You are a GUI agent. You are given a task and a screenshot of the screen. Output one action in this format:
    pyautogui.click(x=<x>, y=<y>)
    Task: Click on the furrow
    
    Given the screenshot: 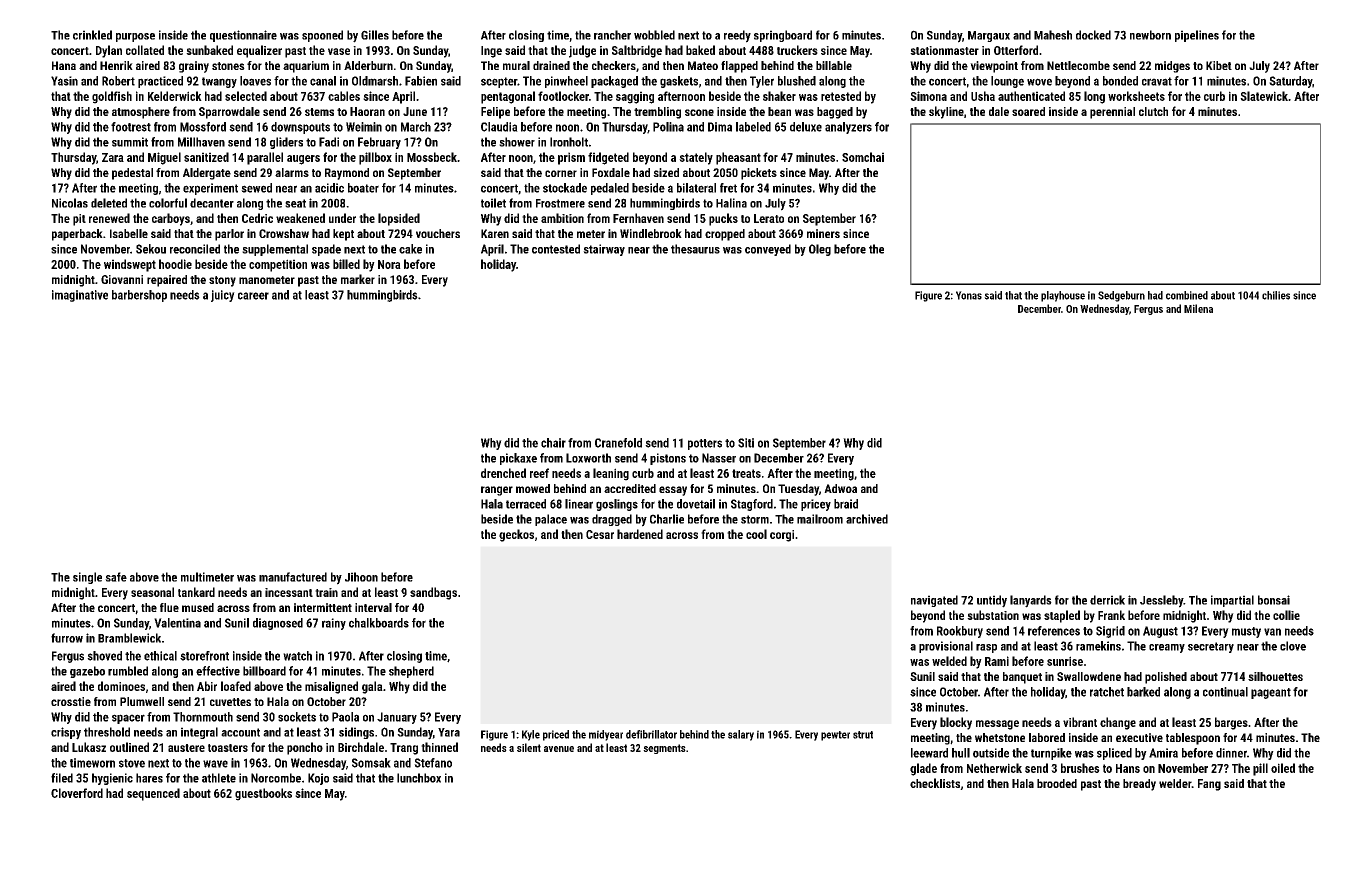 What is the action you would take?
    pyautogui.click(x=67, y=638)
